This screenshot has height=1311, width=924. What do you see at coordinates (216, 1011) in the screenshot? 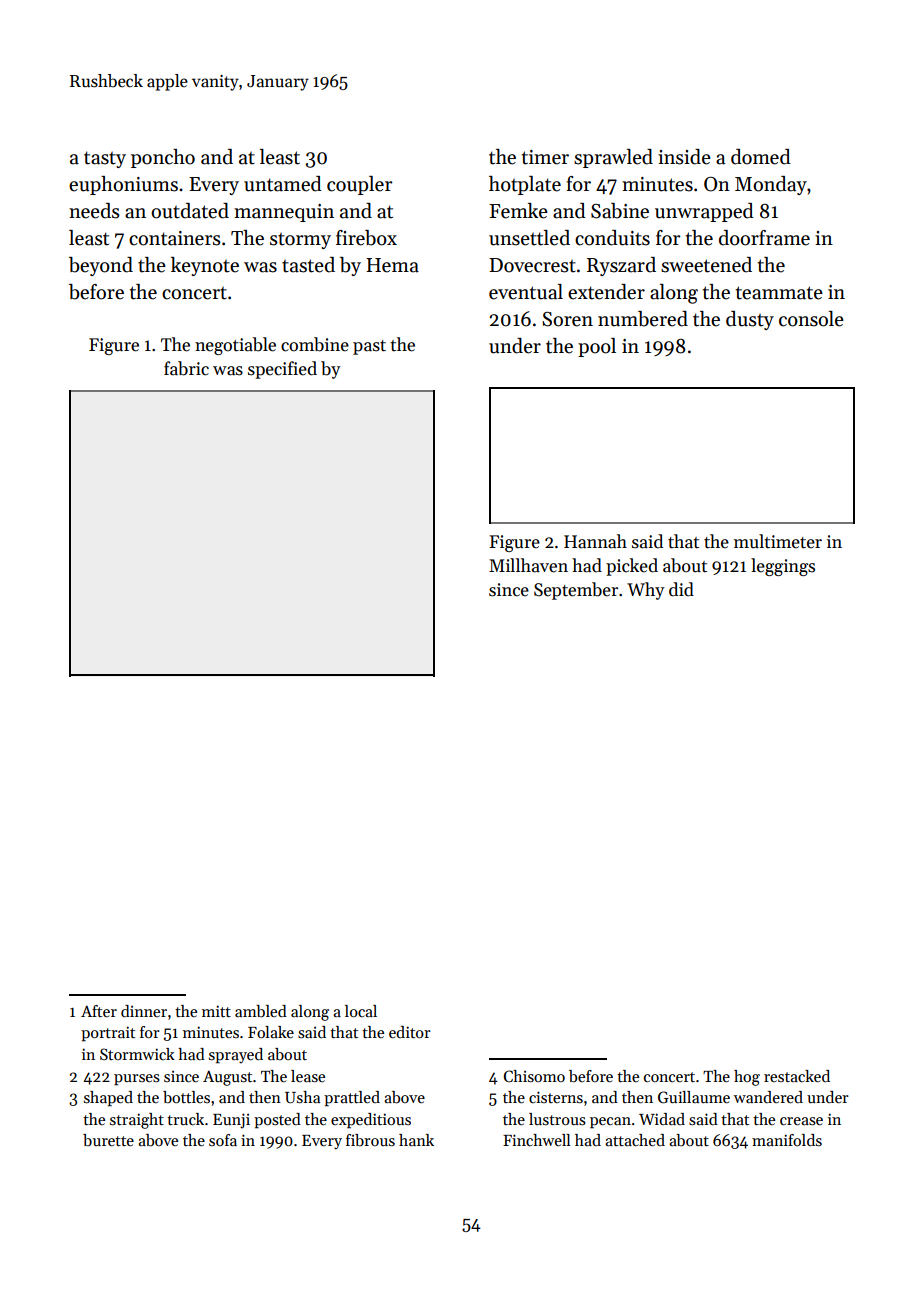
I see `mitt` at bounding box center [216, 1011].
